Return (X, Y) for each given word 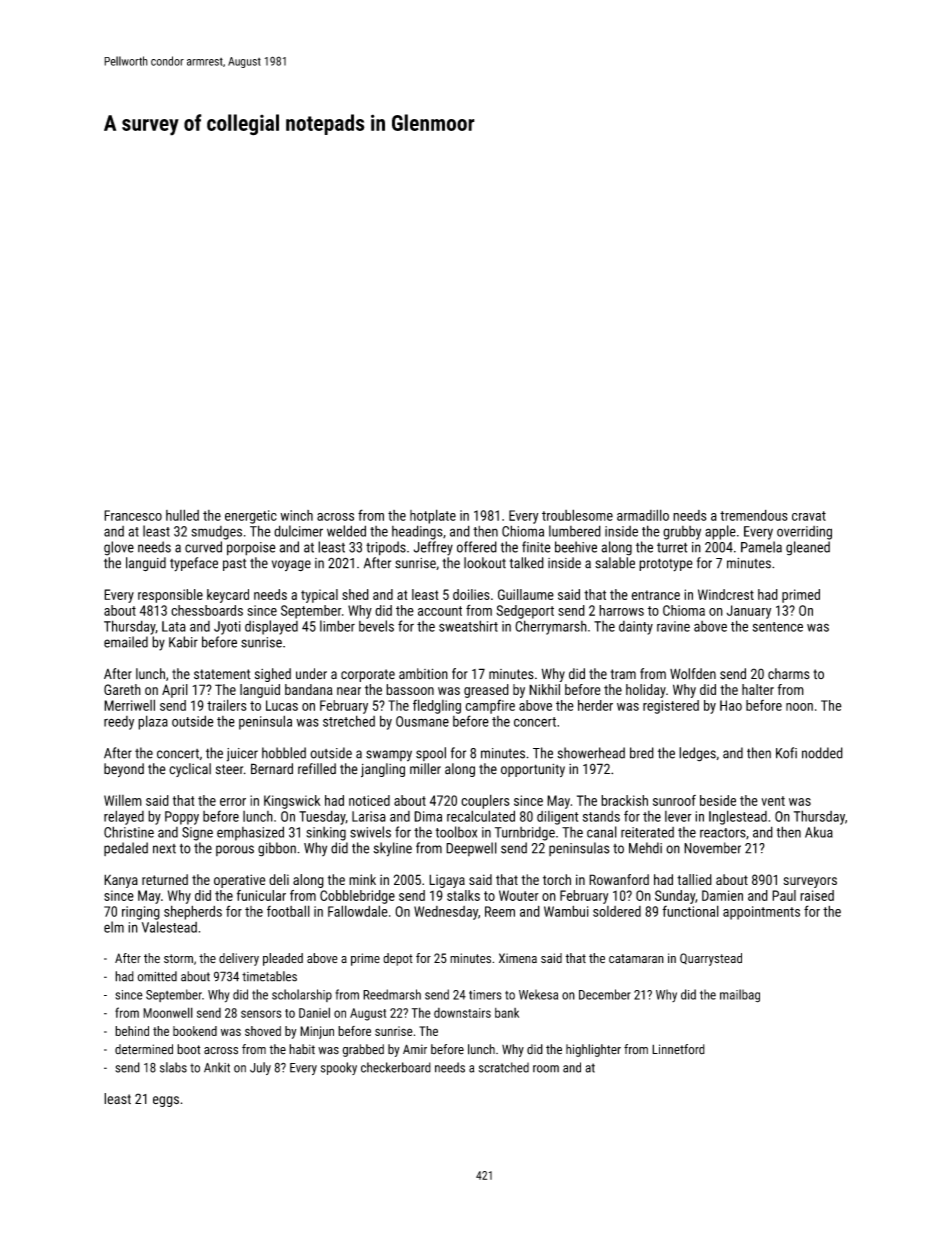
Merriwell (129, 705)
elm (114, 927)
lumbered (575, 531)
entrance (655, 595)
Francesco (133, 515)
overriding (804, 533)
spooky (339, 1068)
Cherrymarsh (551, 627)
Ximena (518, 958)
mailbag (740, 996)
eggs (166, 1101)
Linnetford (678, 1049)
